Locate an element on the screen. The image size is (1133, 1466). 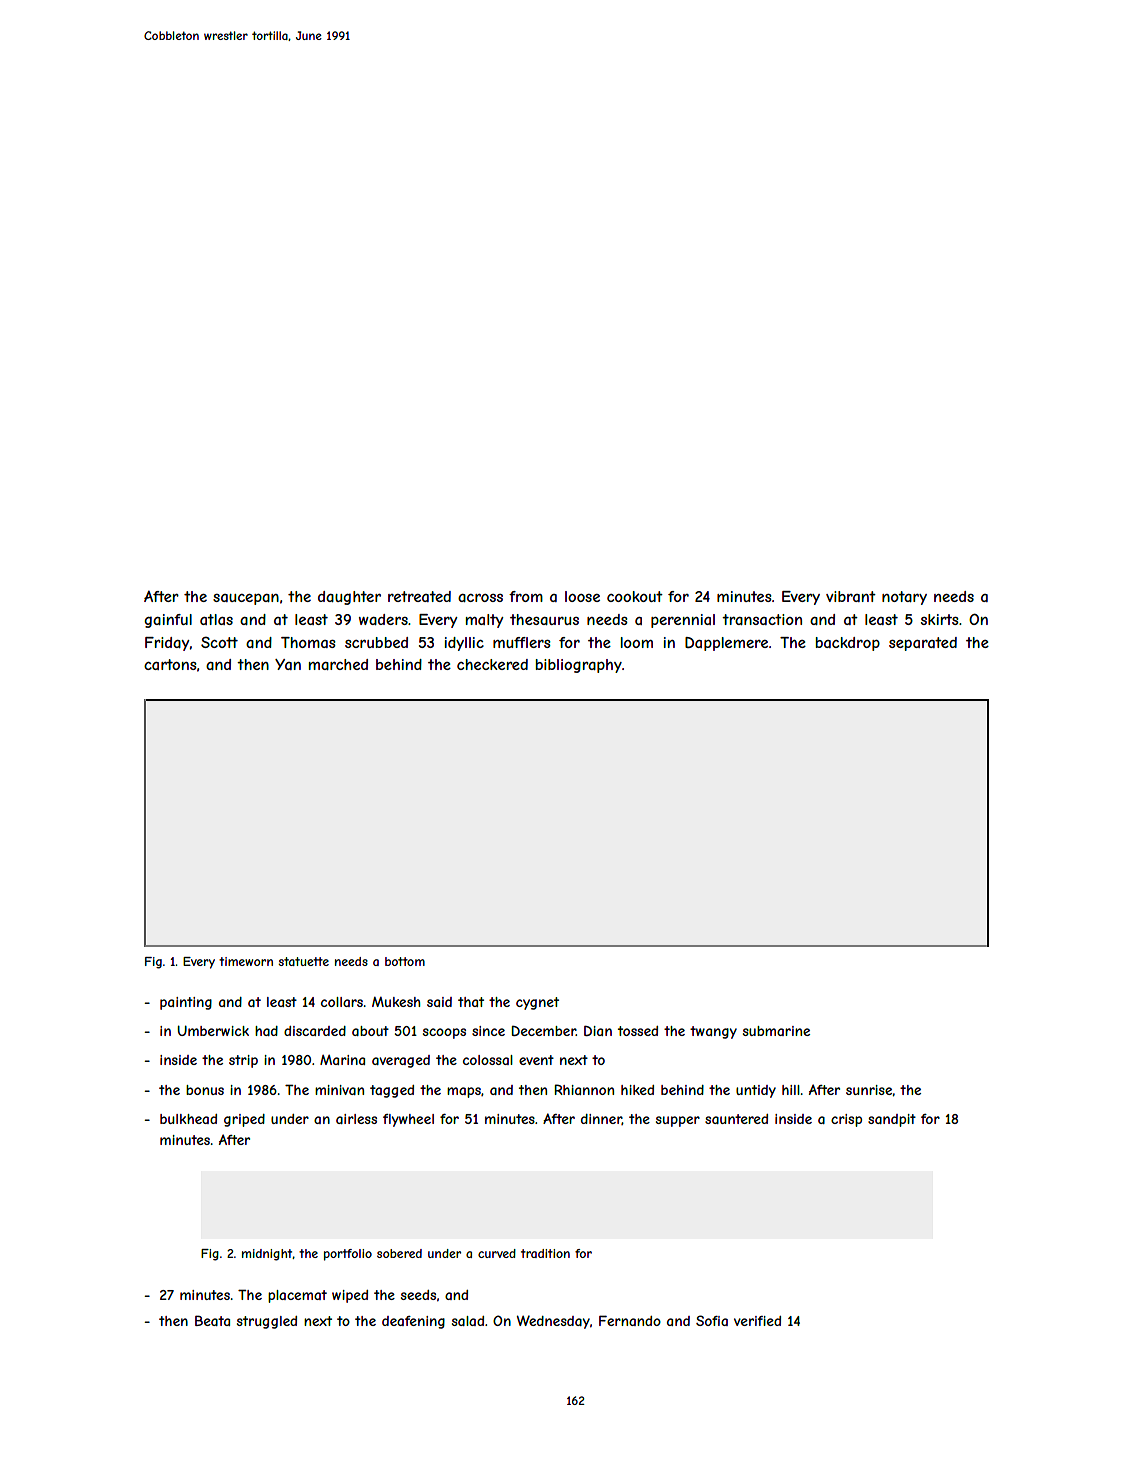
statuette is located at coordinates (303, 961).
